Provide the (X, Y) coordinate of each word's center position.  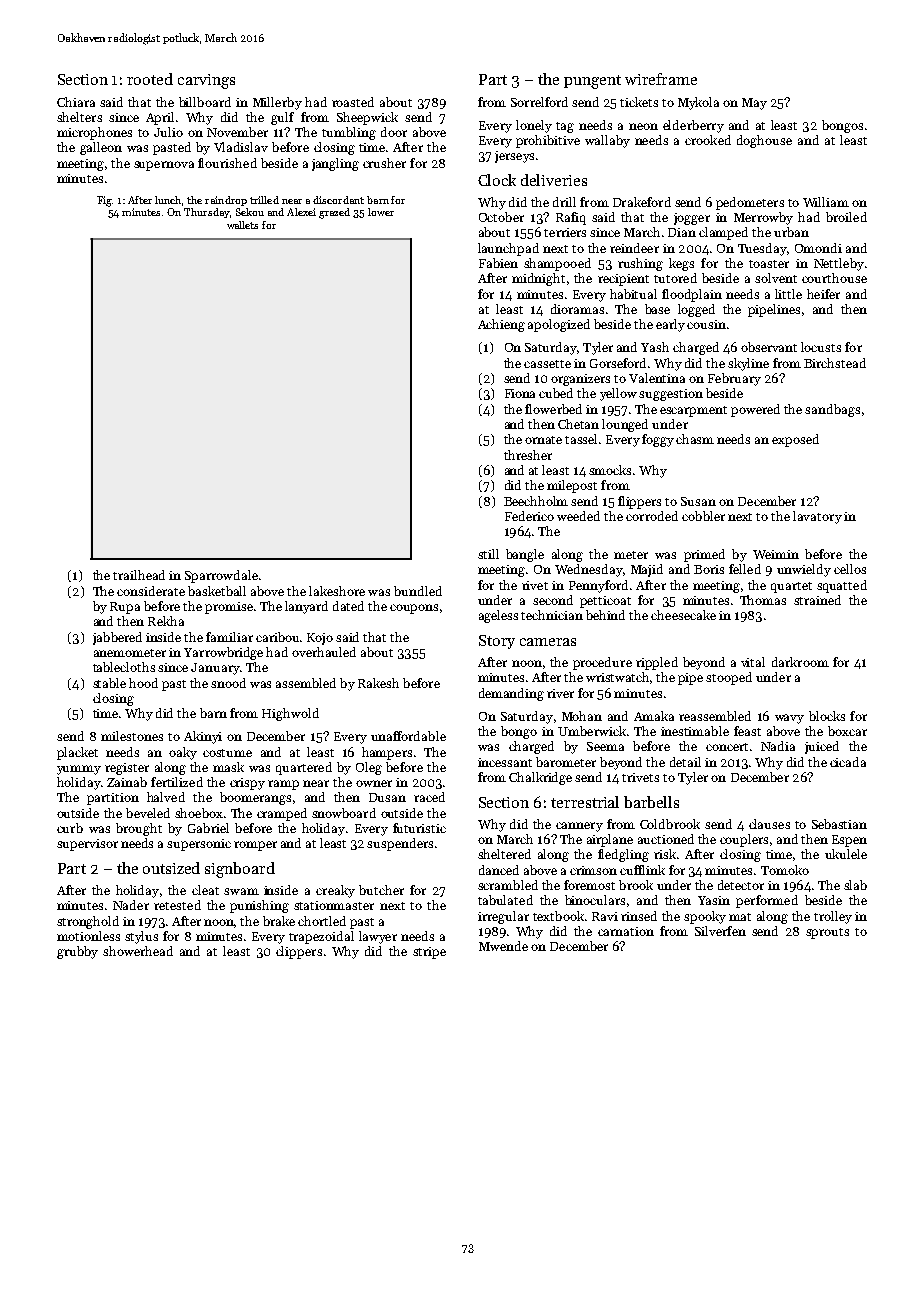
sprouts (827, 933)
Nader (131, 905)
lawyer (378, 937)
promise (229, 608)
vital (753, 662)
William (826, 202)
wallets (242, 225)
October (501, 217)
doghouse (764, 141)
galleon (101, 148)
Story (497, 642)
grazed (334, 213)
